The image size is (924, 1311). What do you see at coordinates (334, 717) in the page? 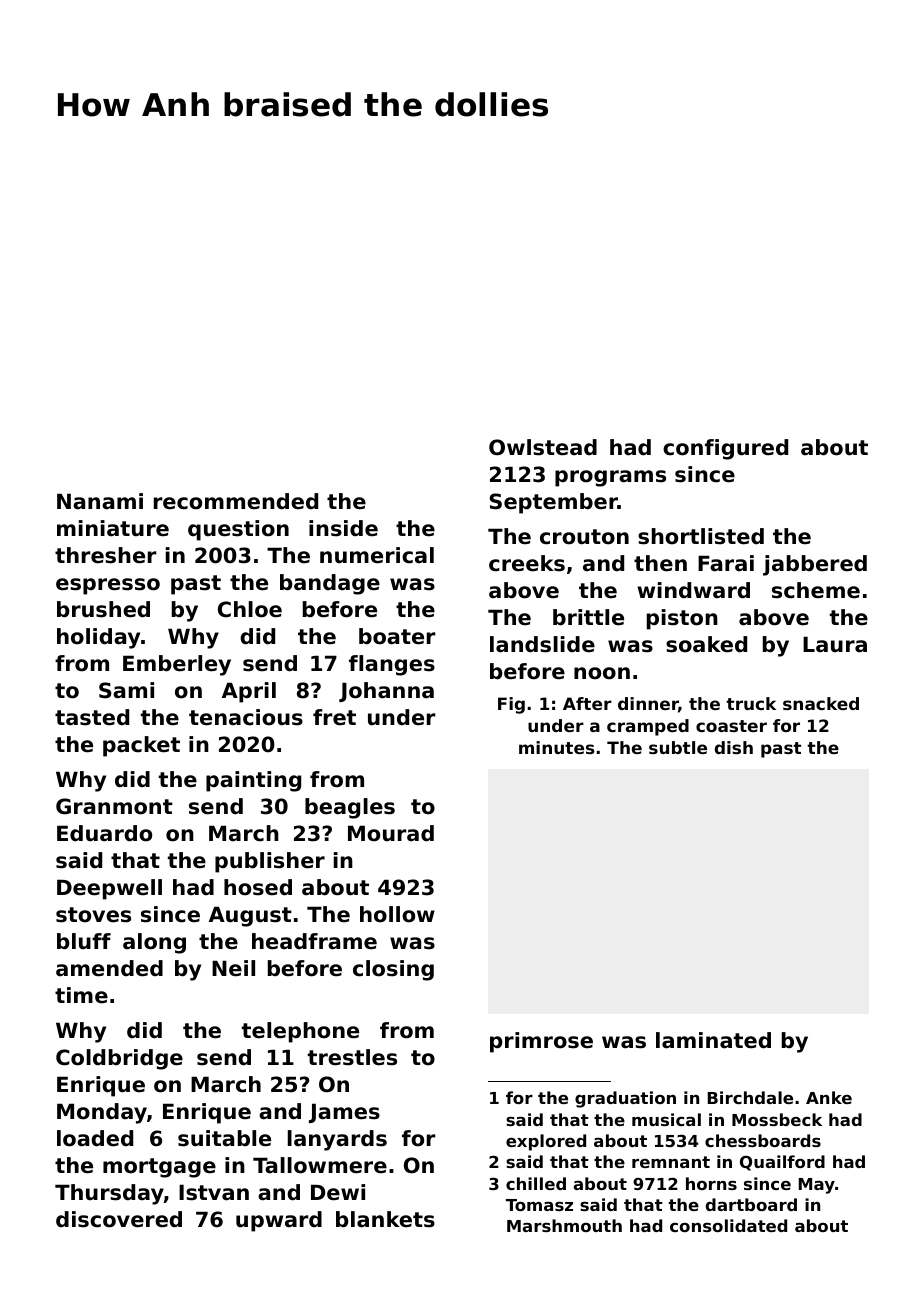
I see `fret` at bounding box center [334, 717].
